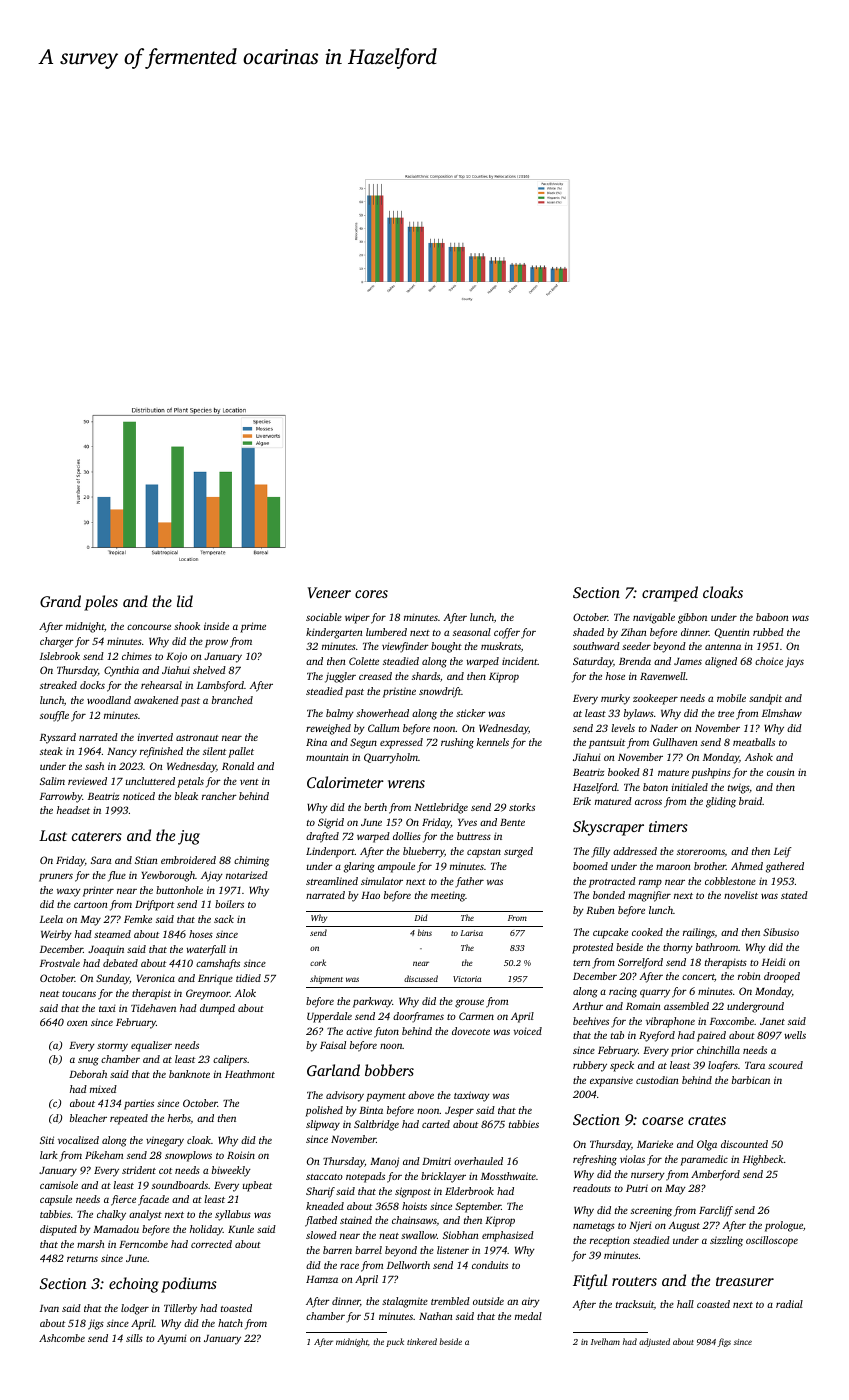  What do you see at coordinates (172, 1339) in the screenshot?
I see `Ayumi` at bounding box center [172, 1339].
